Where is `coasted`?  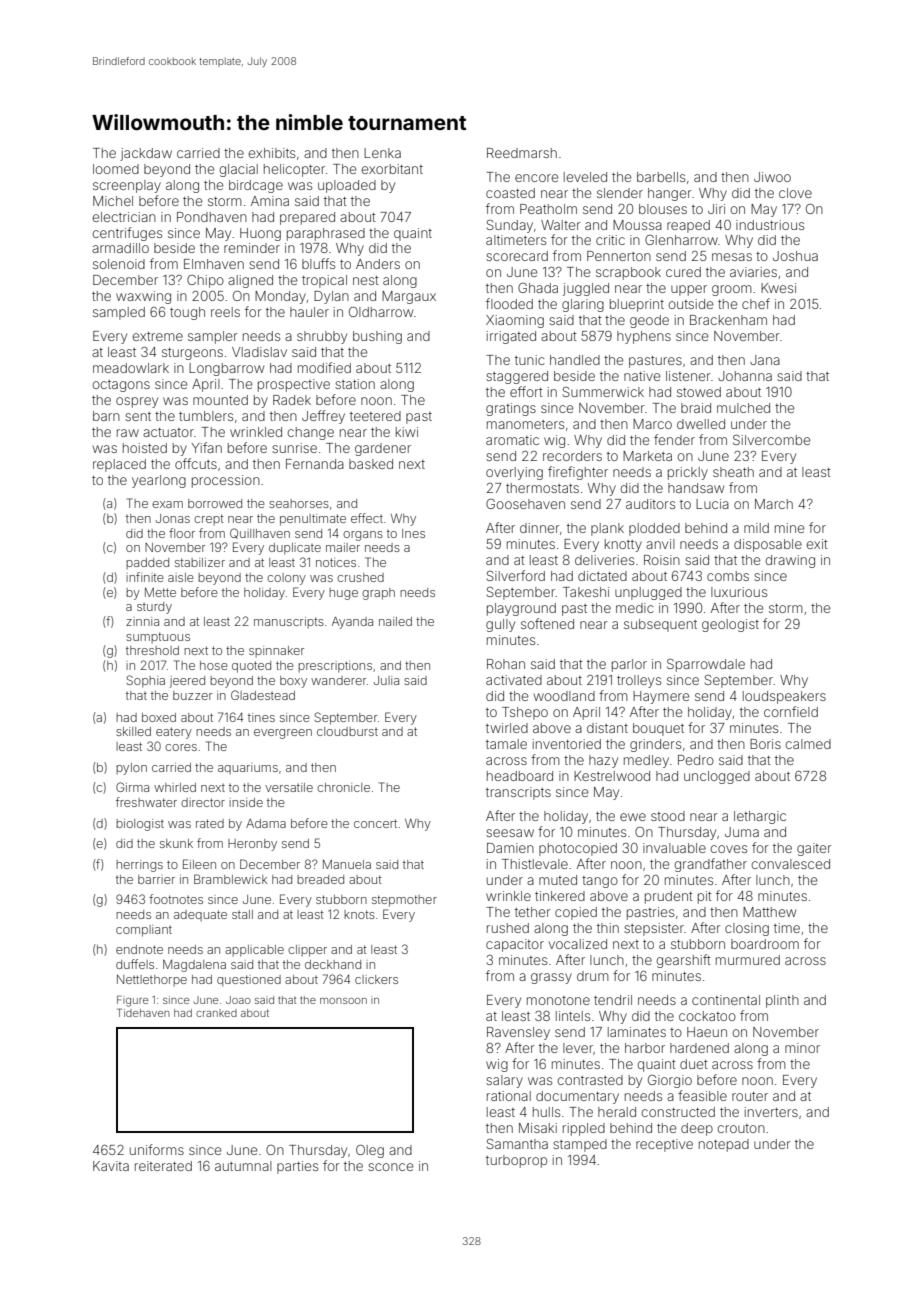 coasted is located at coordinates (510, 193).
